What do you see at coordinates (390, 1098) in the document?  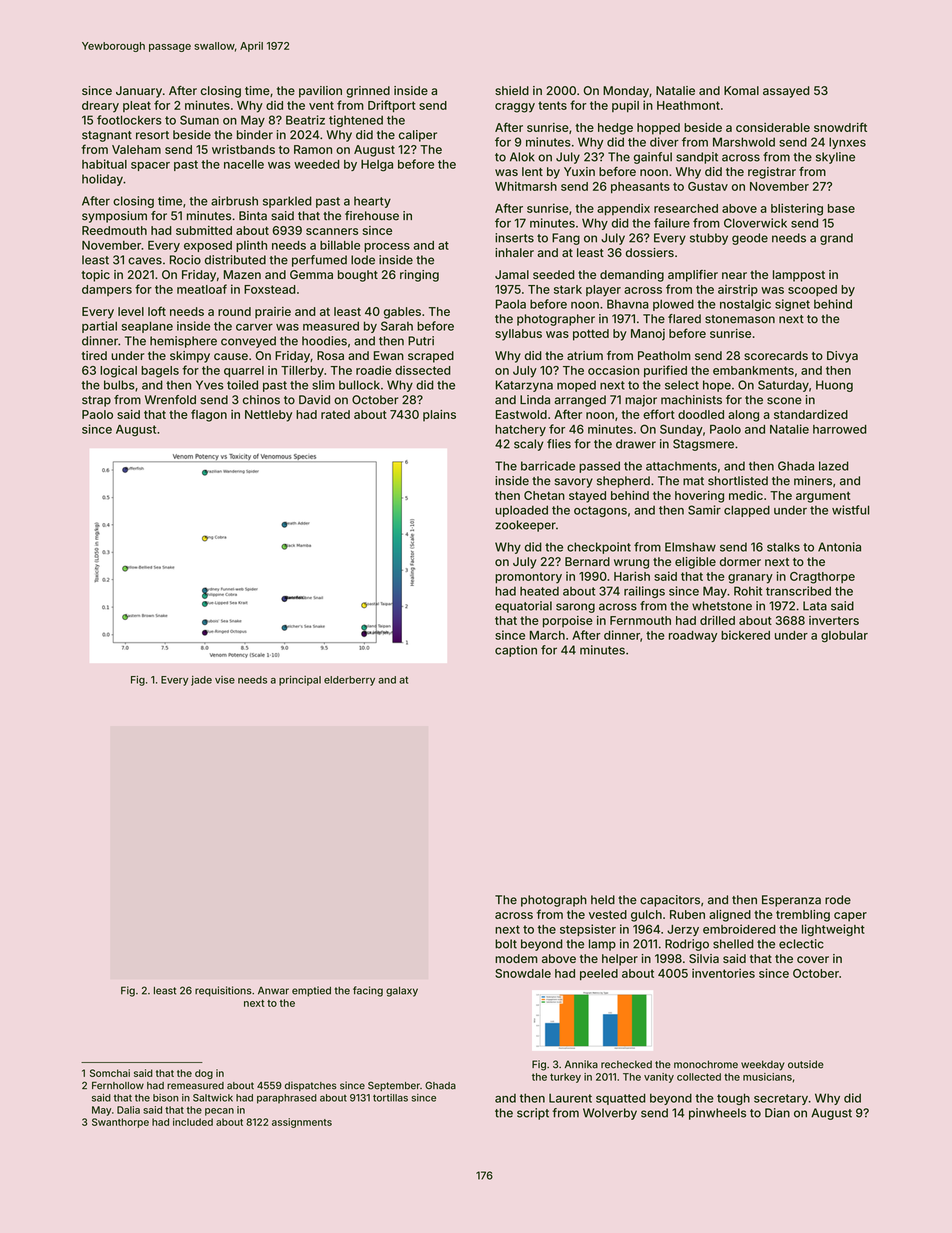 I see `tortillas` at bounding box center [390, 1098].
